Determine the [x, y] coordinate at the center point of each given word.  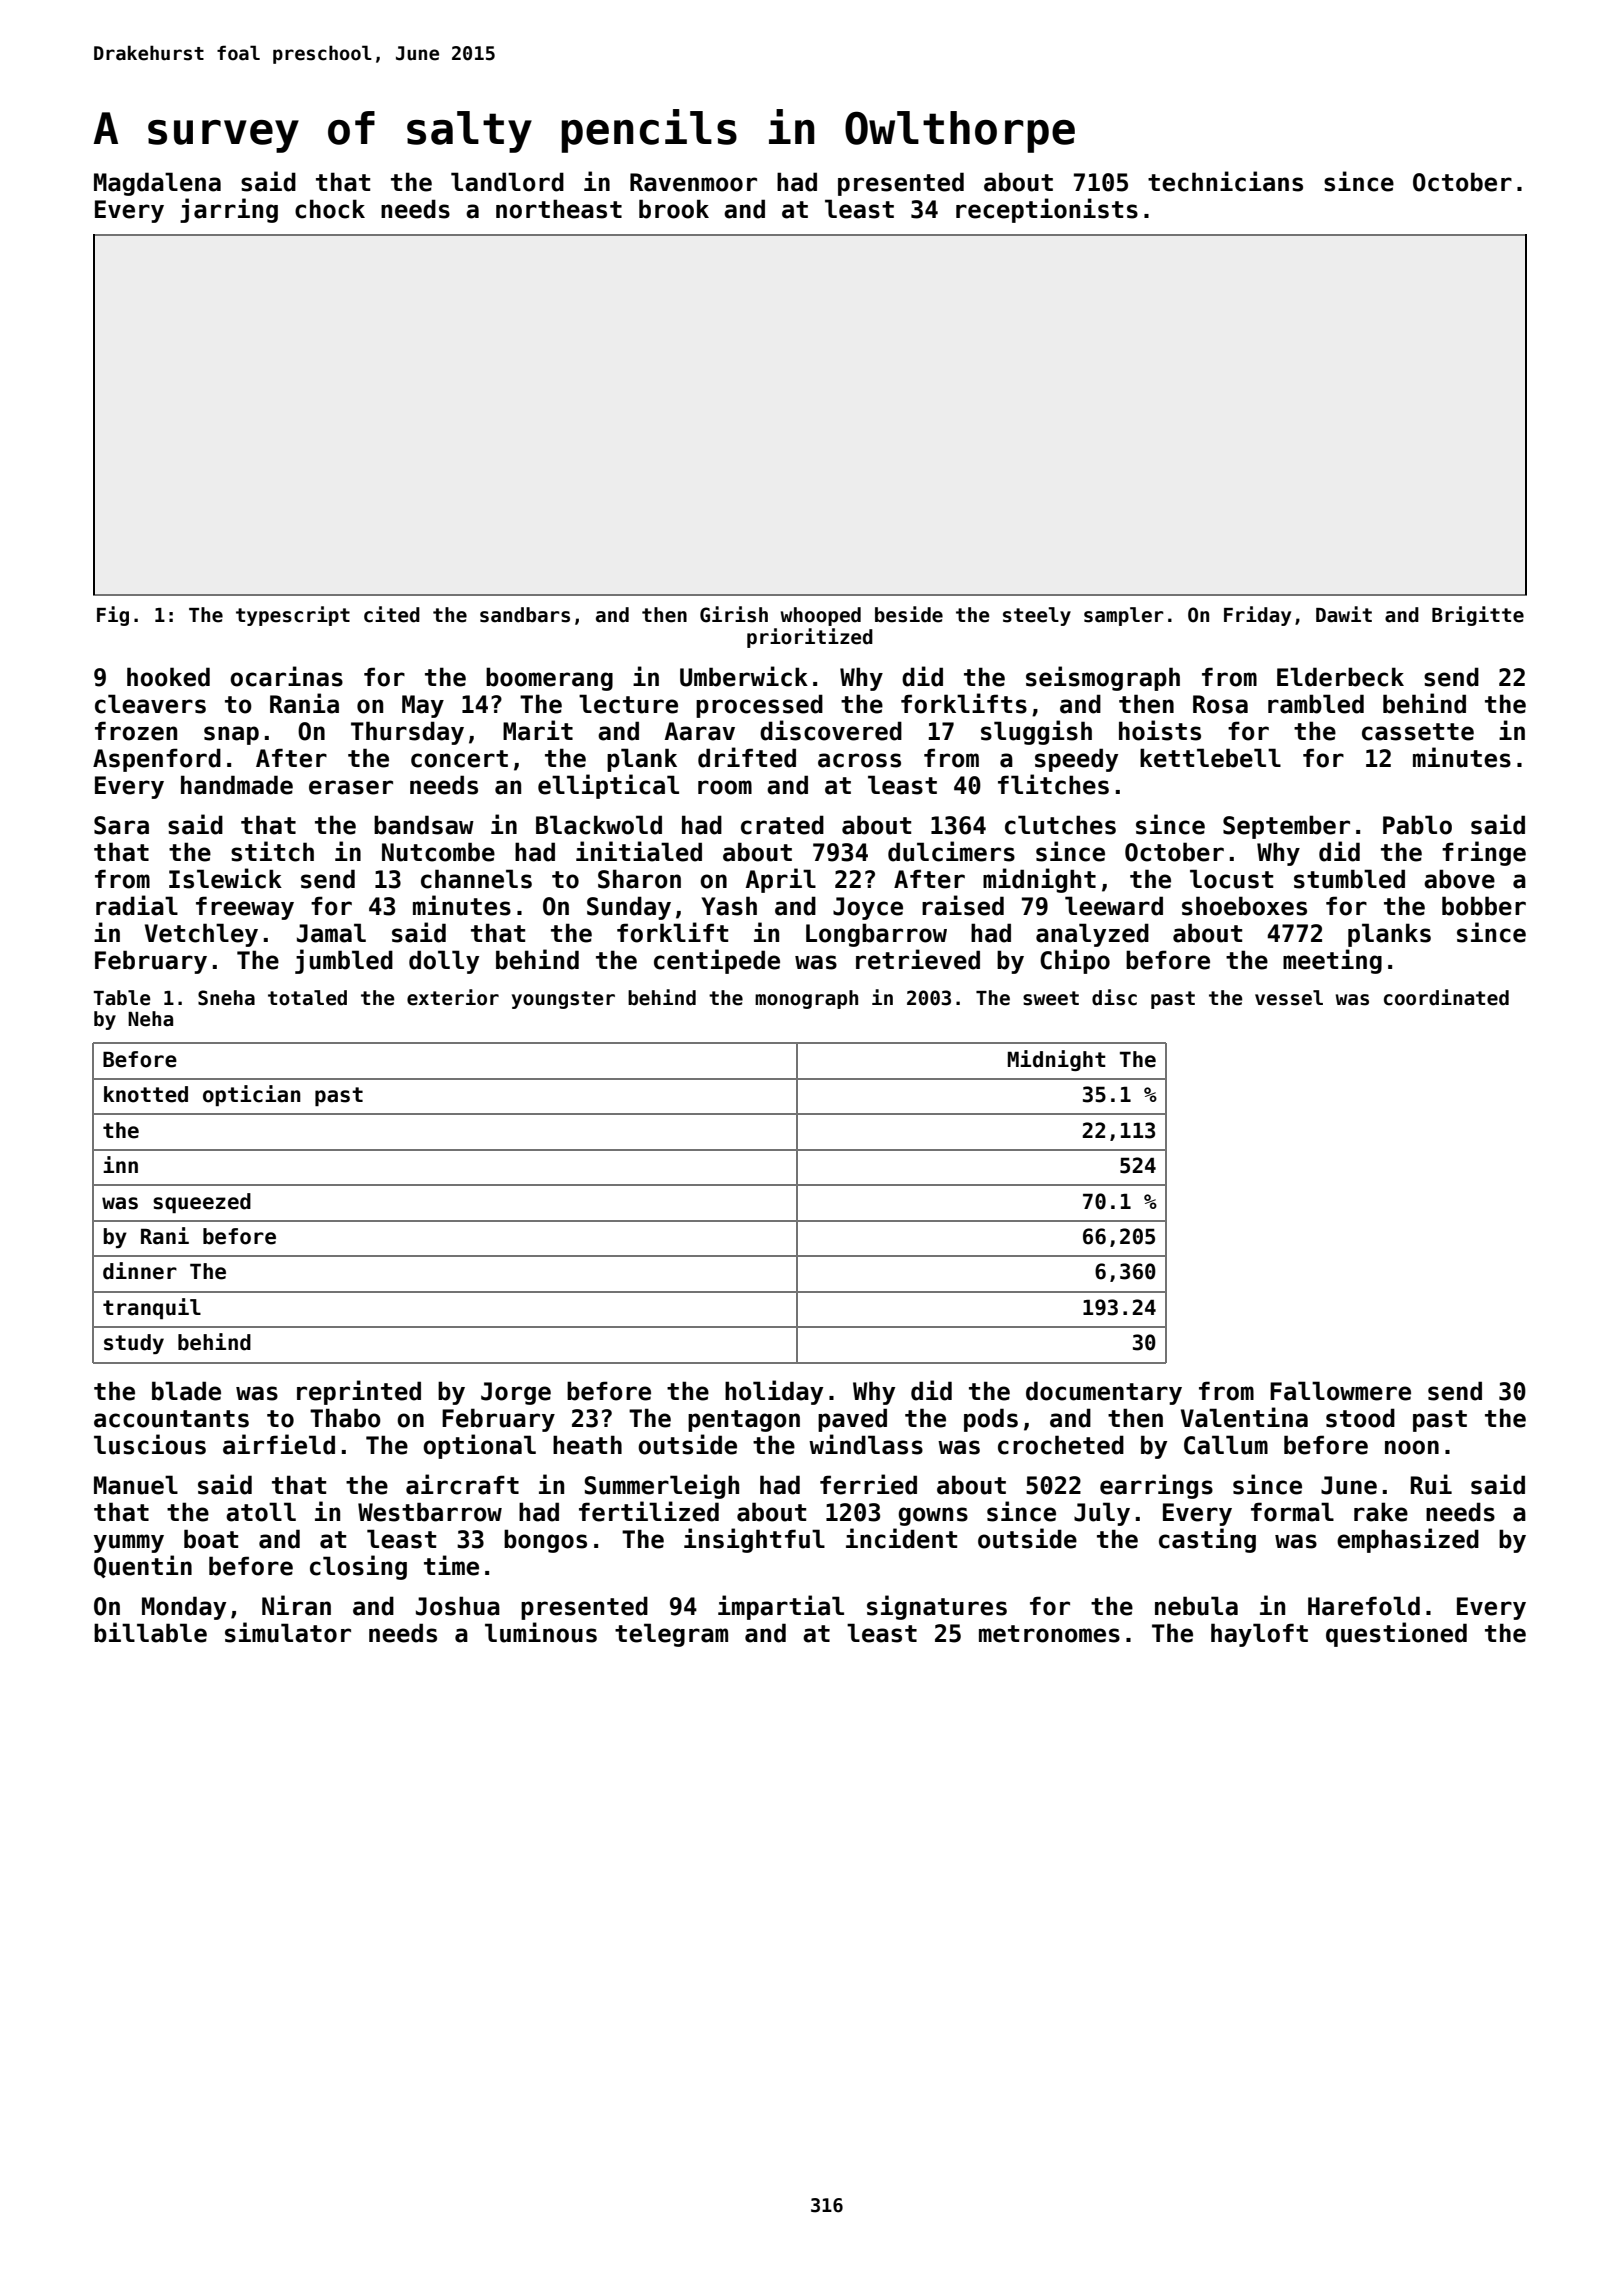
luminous [541, 1632]
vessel [1289, 998]
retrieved [918, 959]
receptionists [1047, 210]
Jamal [331, 933]
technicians [1225, 181]
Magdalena [157, 184]
